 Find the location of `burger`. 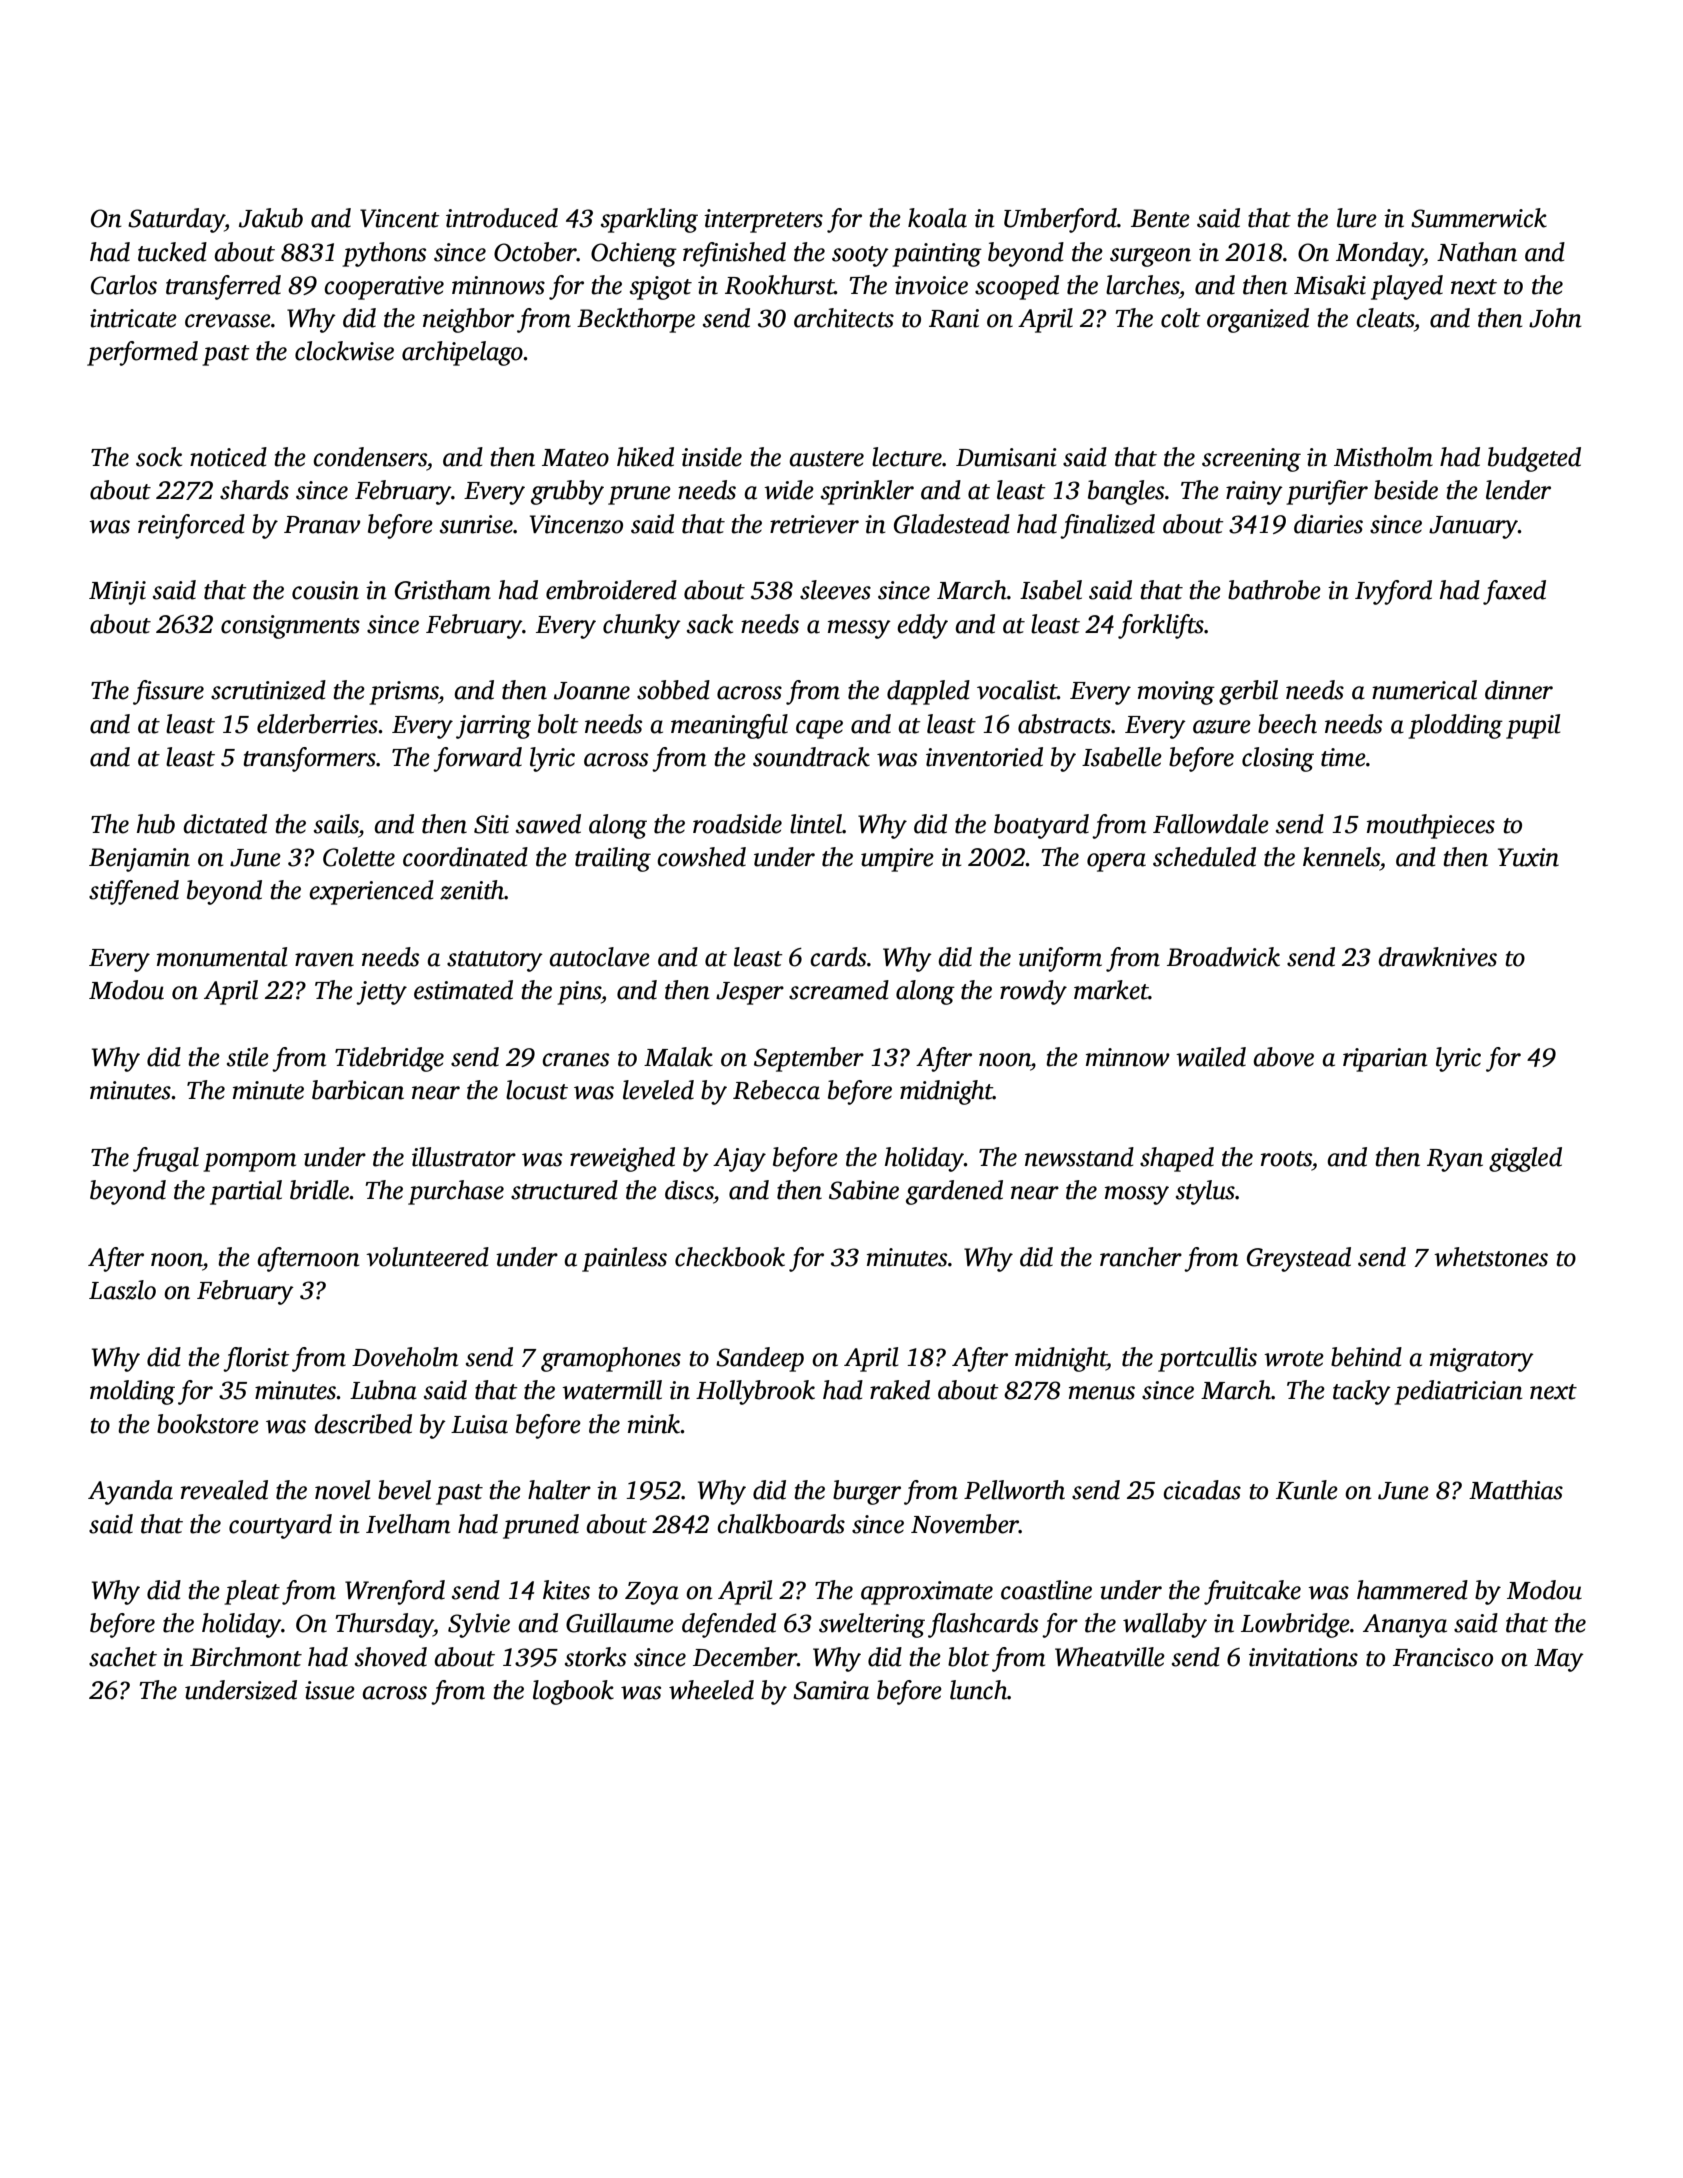

burger is located at coordinates (867, 1492).
